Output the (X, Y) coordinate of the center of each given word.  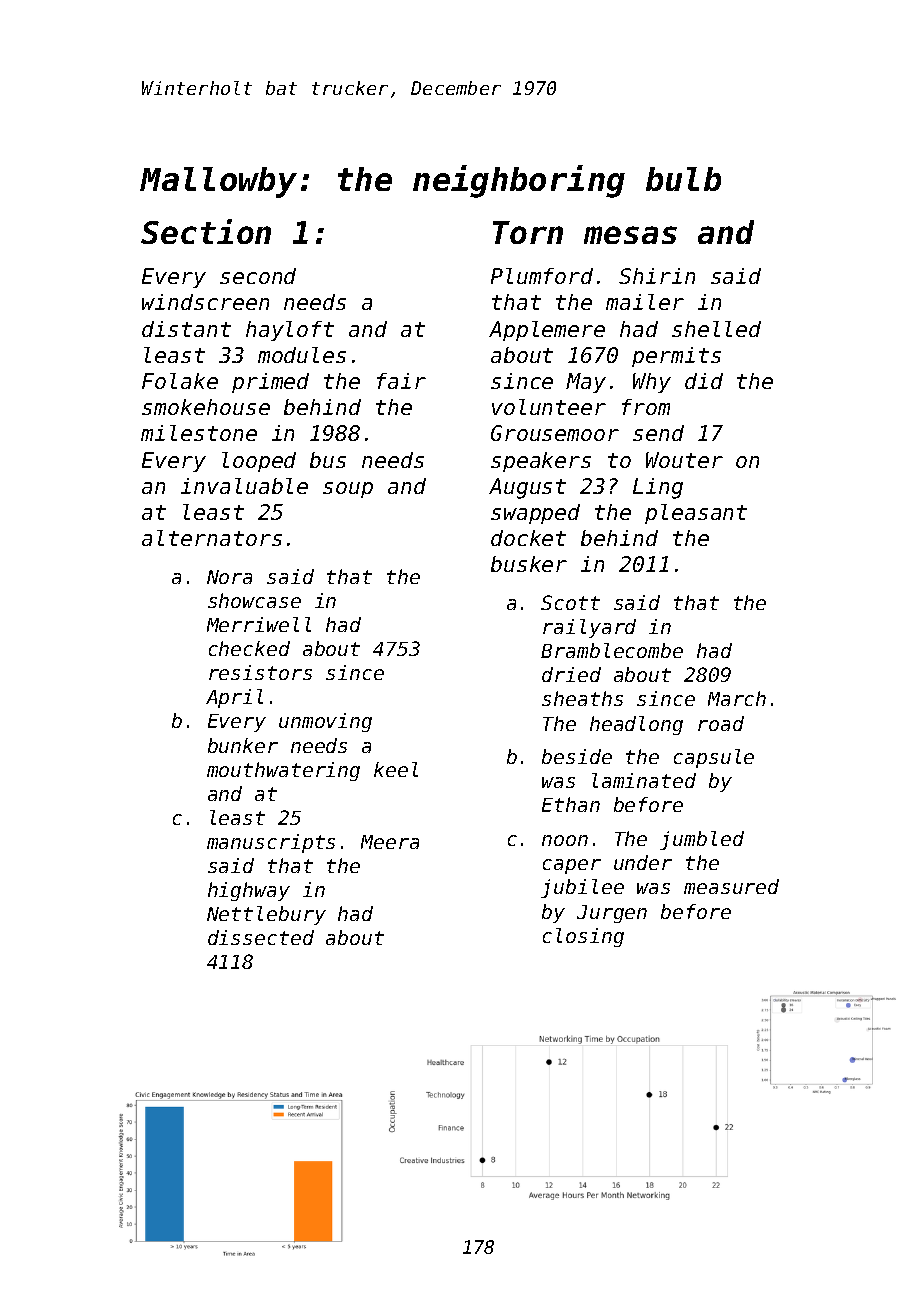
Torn (528, 232)
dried (571, 674)
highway (249, 891)
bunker (243, 745)
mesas (630, 235)
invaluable (244, 486)
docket (528, 538)
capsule (714, 758)
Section (206, 231)
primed (270, 383)
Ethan (571, 804)
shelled (716, 329)
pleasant (696, 514)
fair (401, 381)
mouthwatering (283, 771)
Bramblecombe (612, 650)
